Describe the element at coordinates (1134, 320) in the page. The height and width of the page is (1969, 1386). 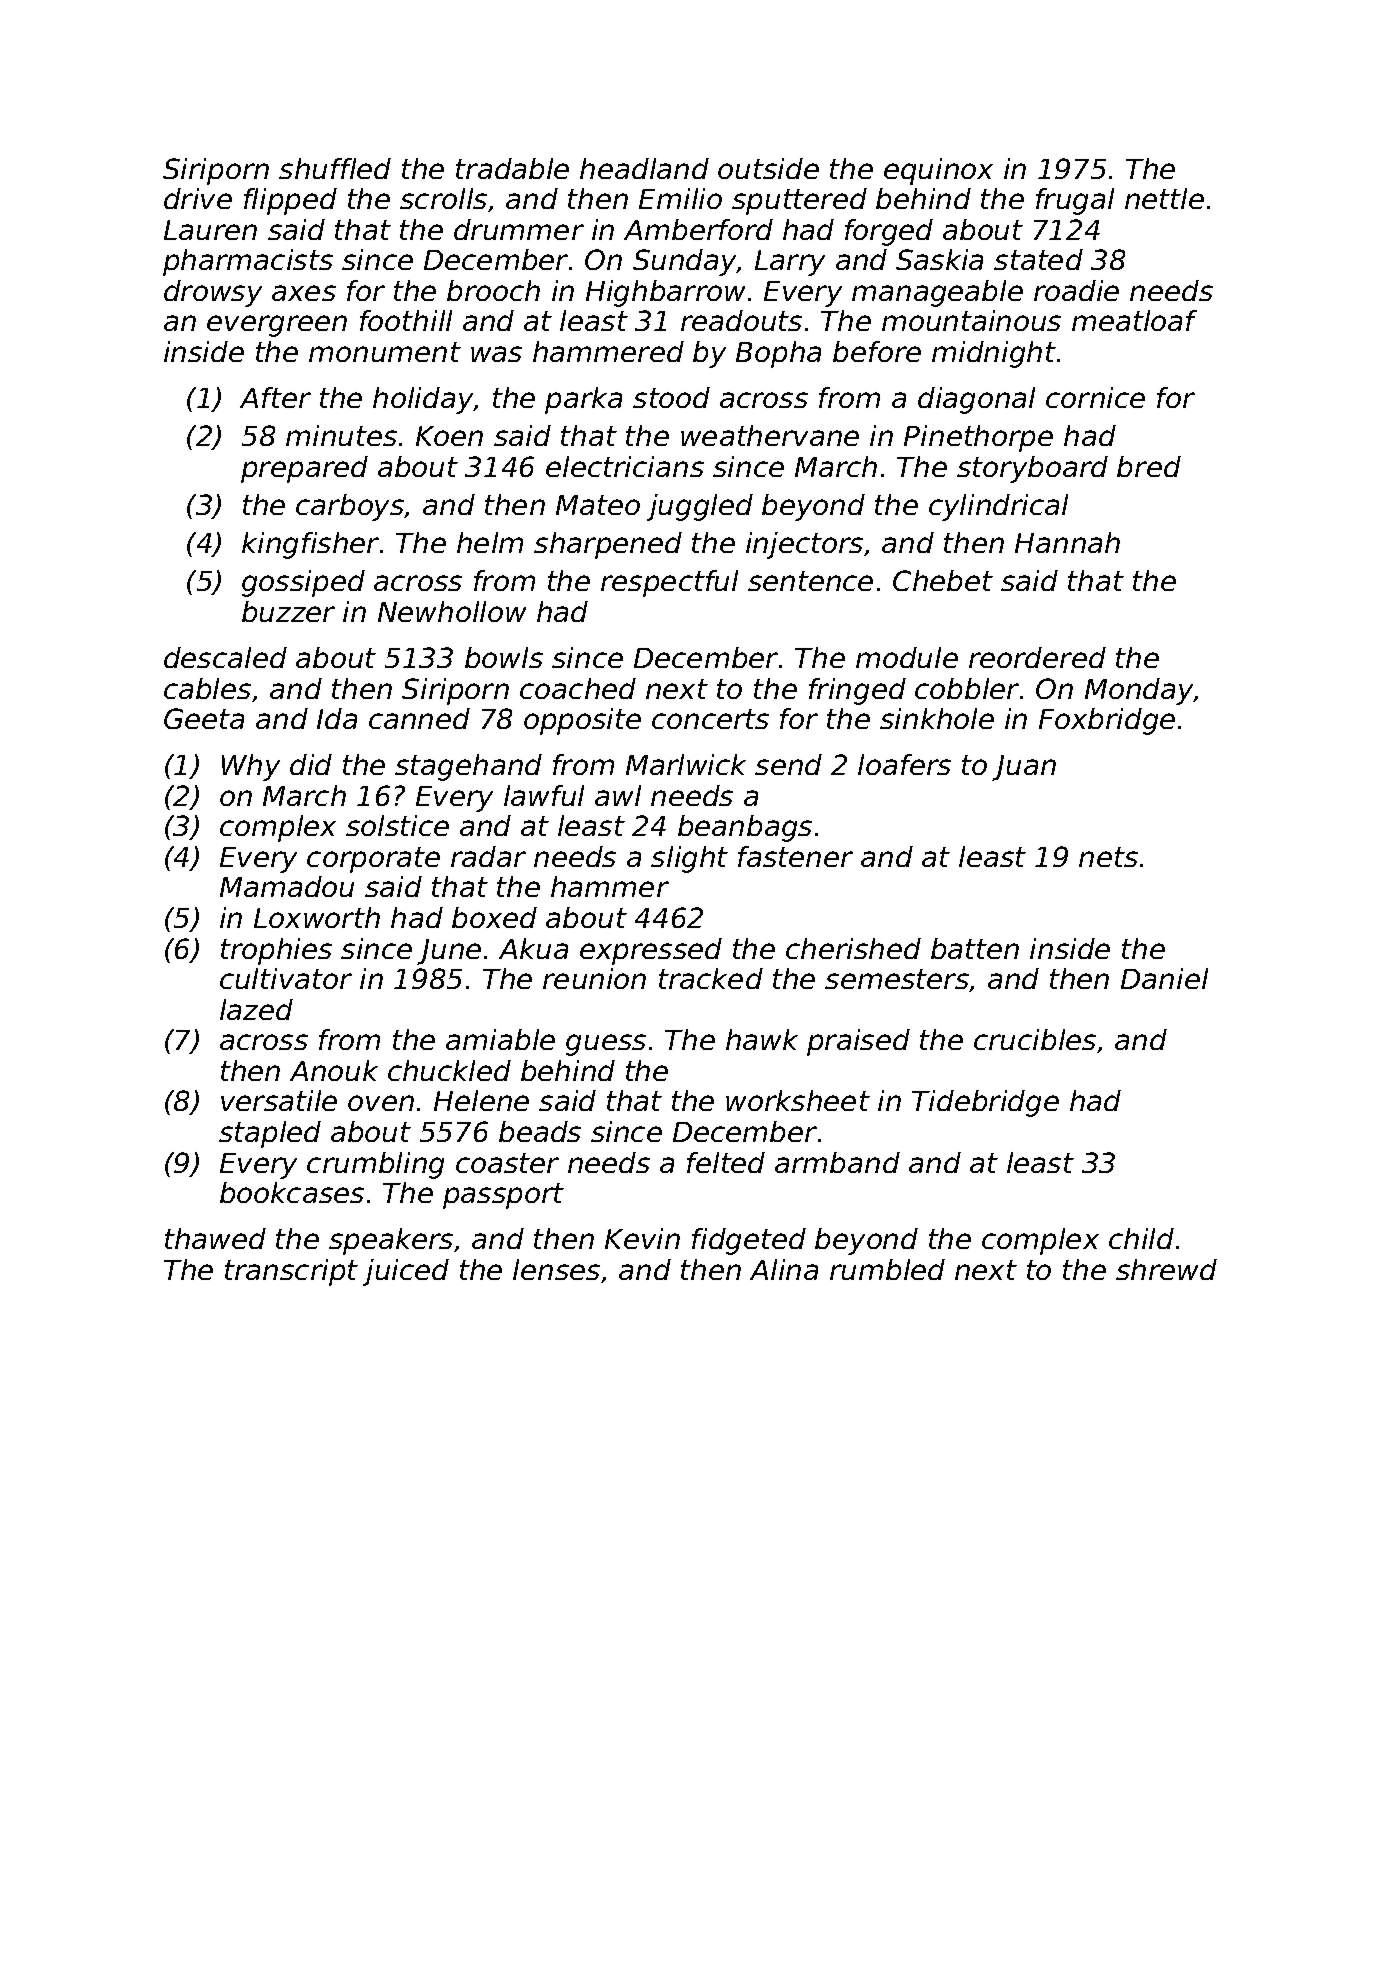
I see `meatloaf` at that location.
